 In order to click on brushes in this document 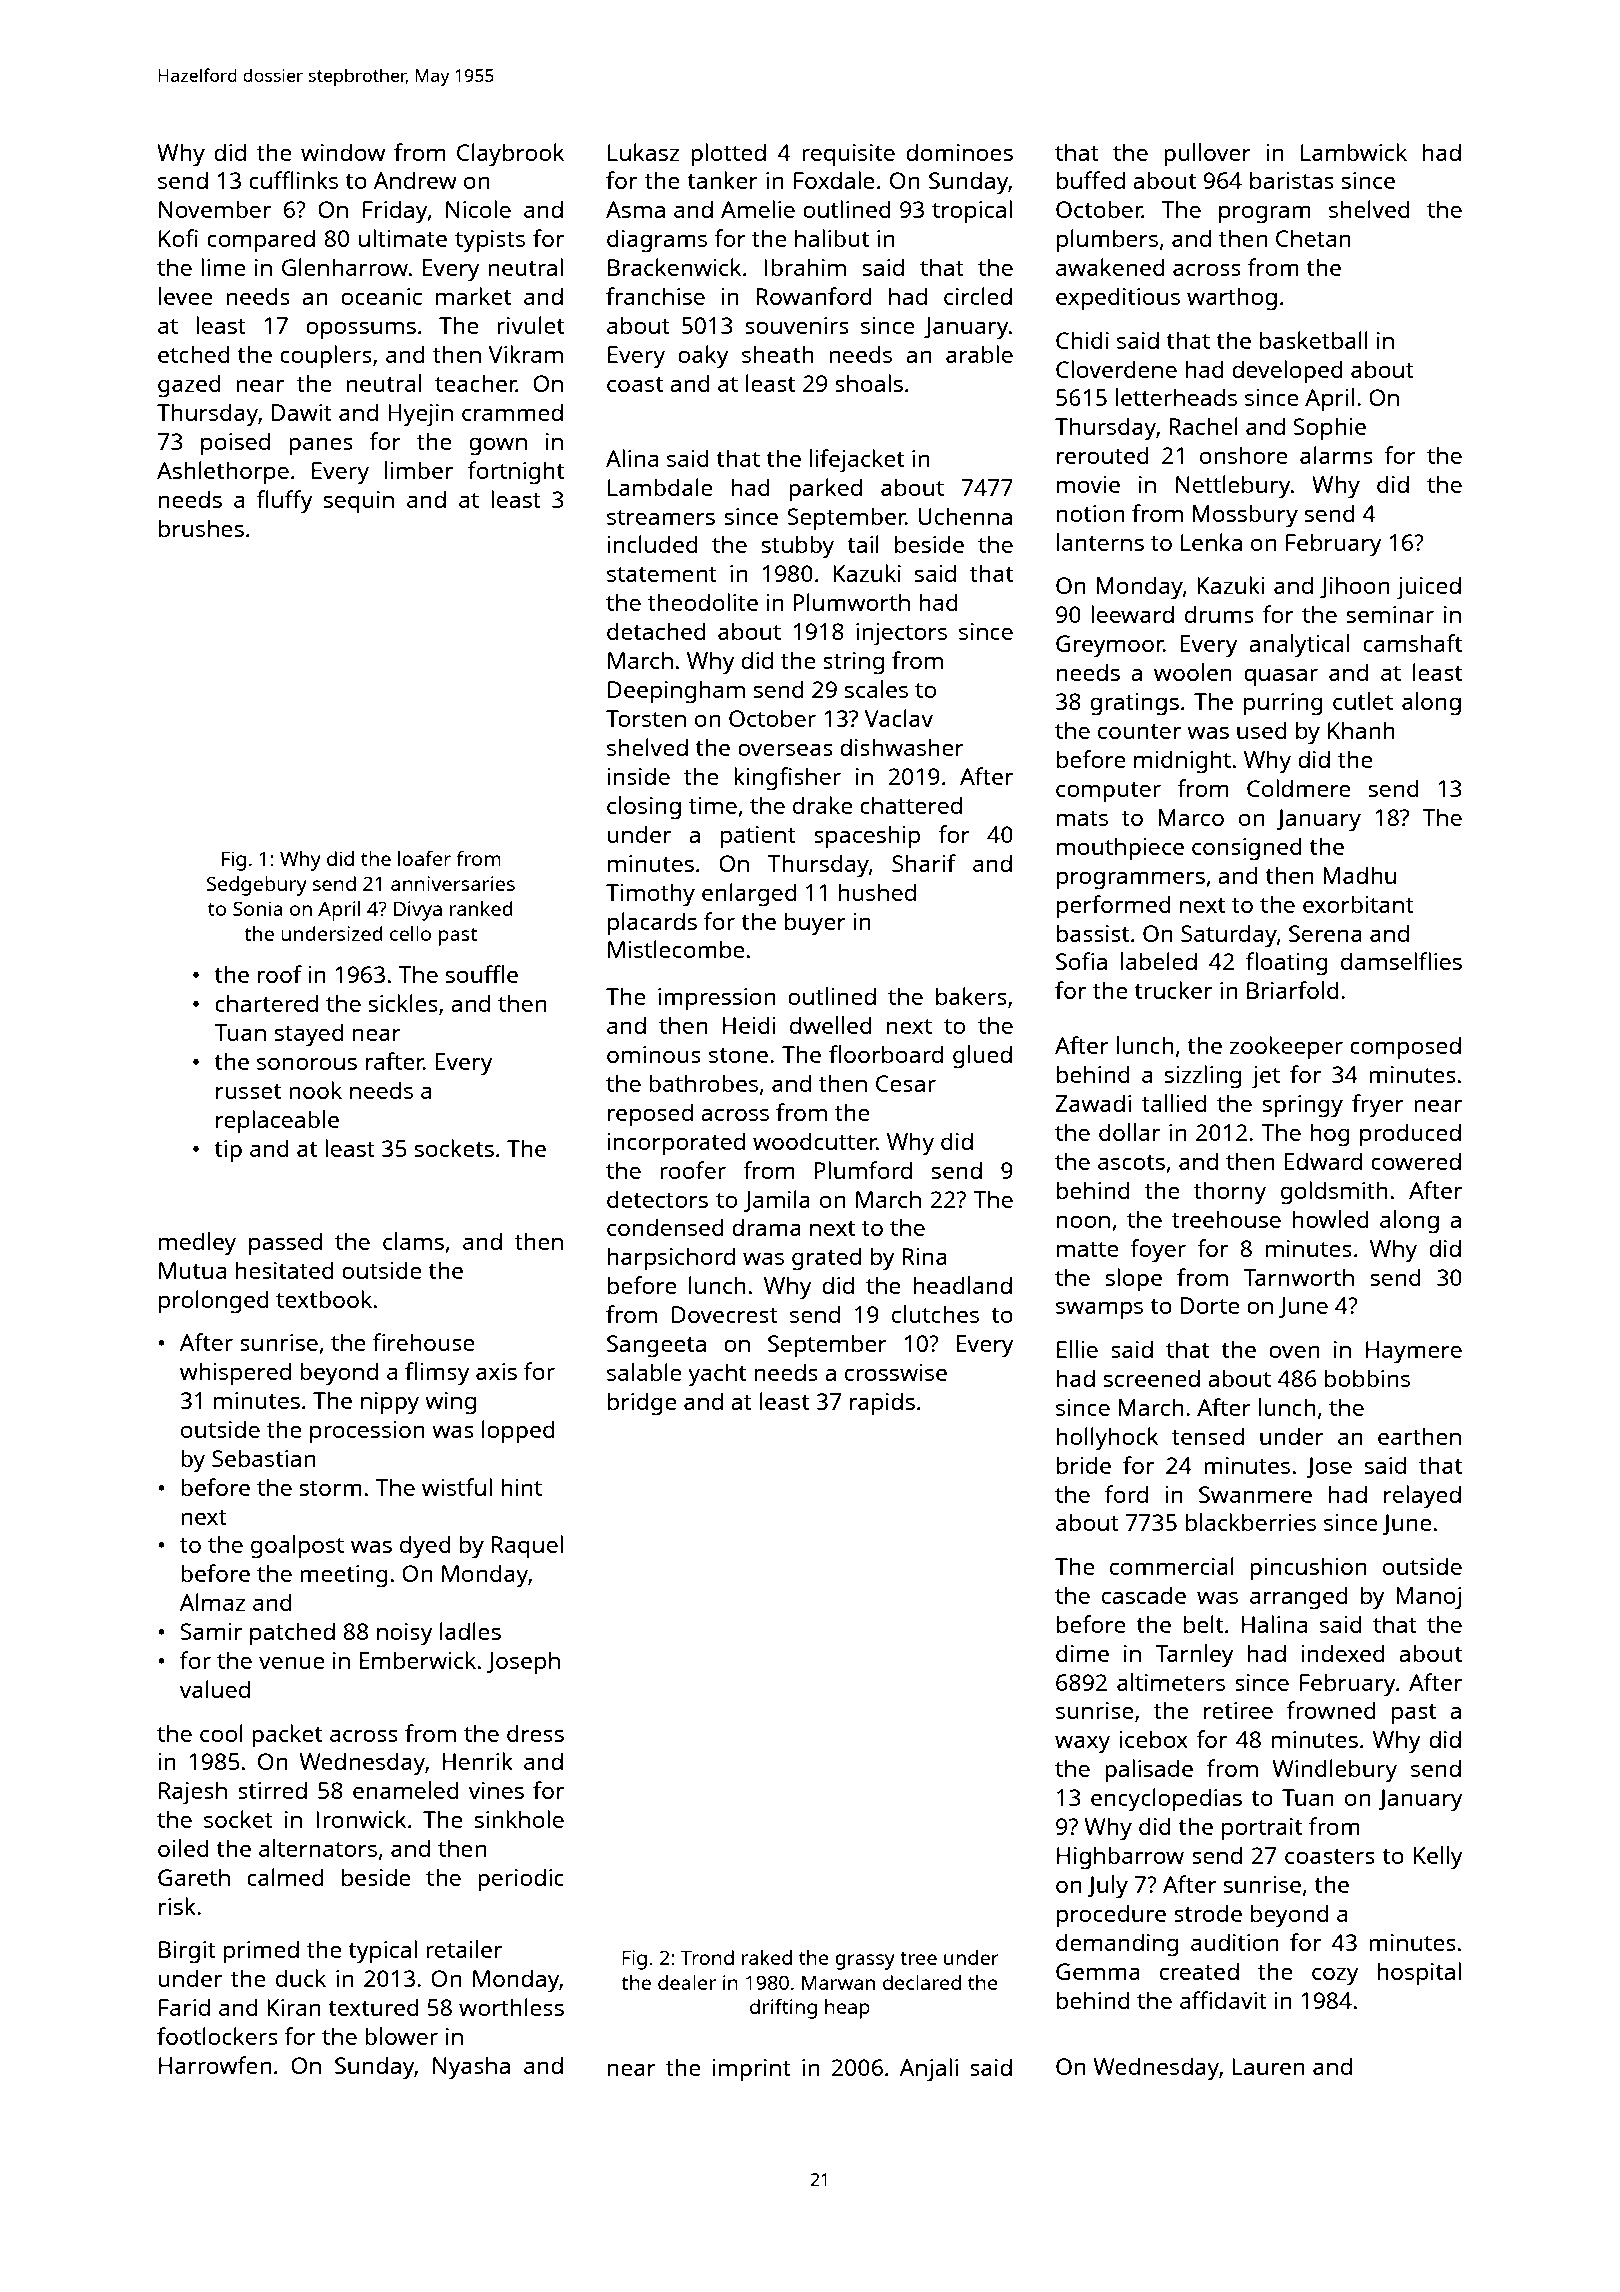, I will do `click(201, 528)`.
